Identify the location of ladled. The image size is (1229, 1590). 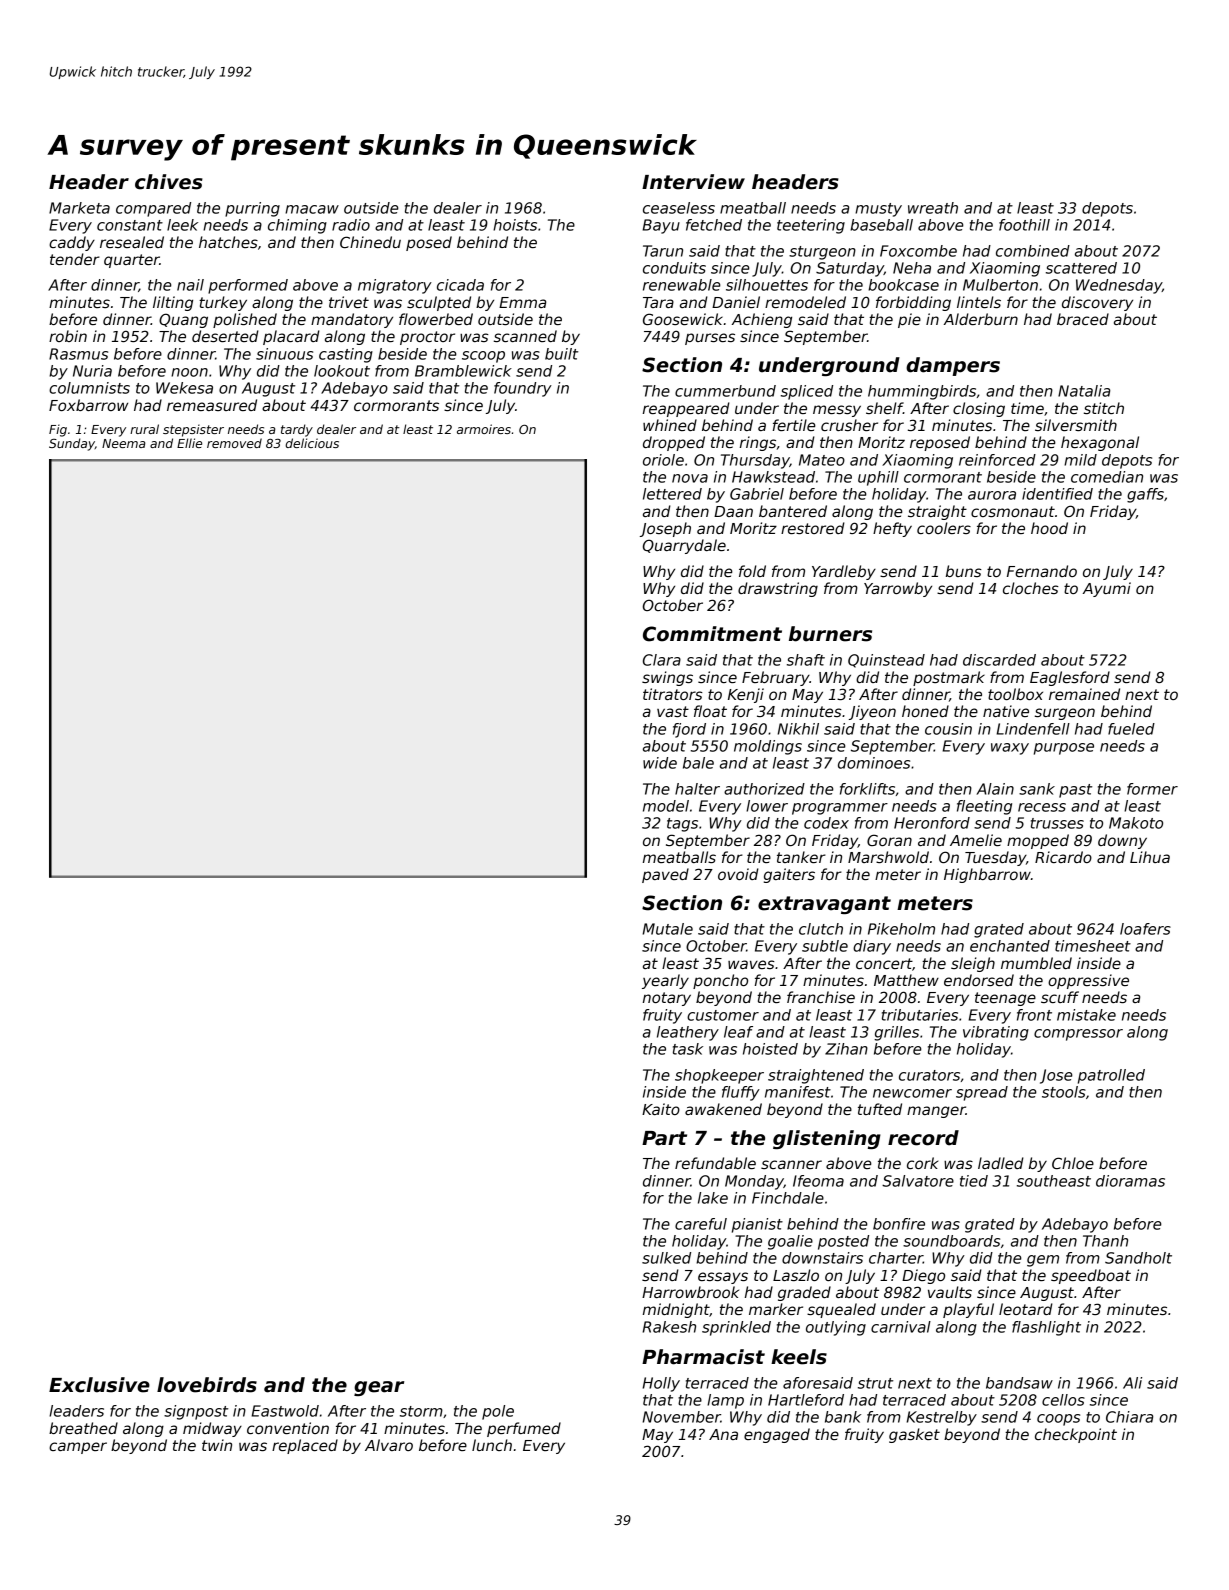
(1001, 1163).
